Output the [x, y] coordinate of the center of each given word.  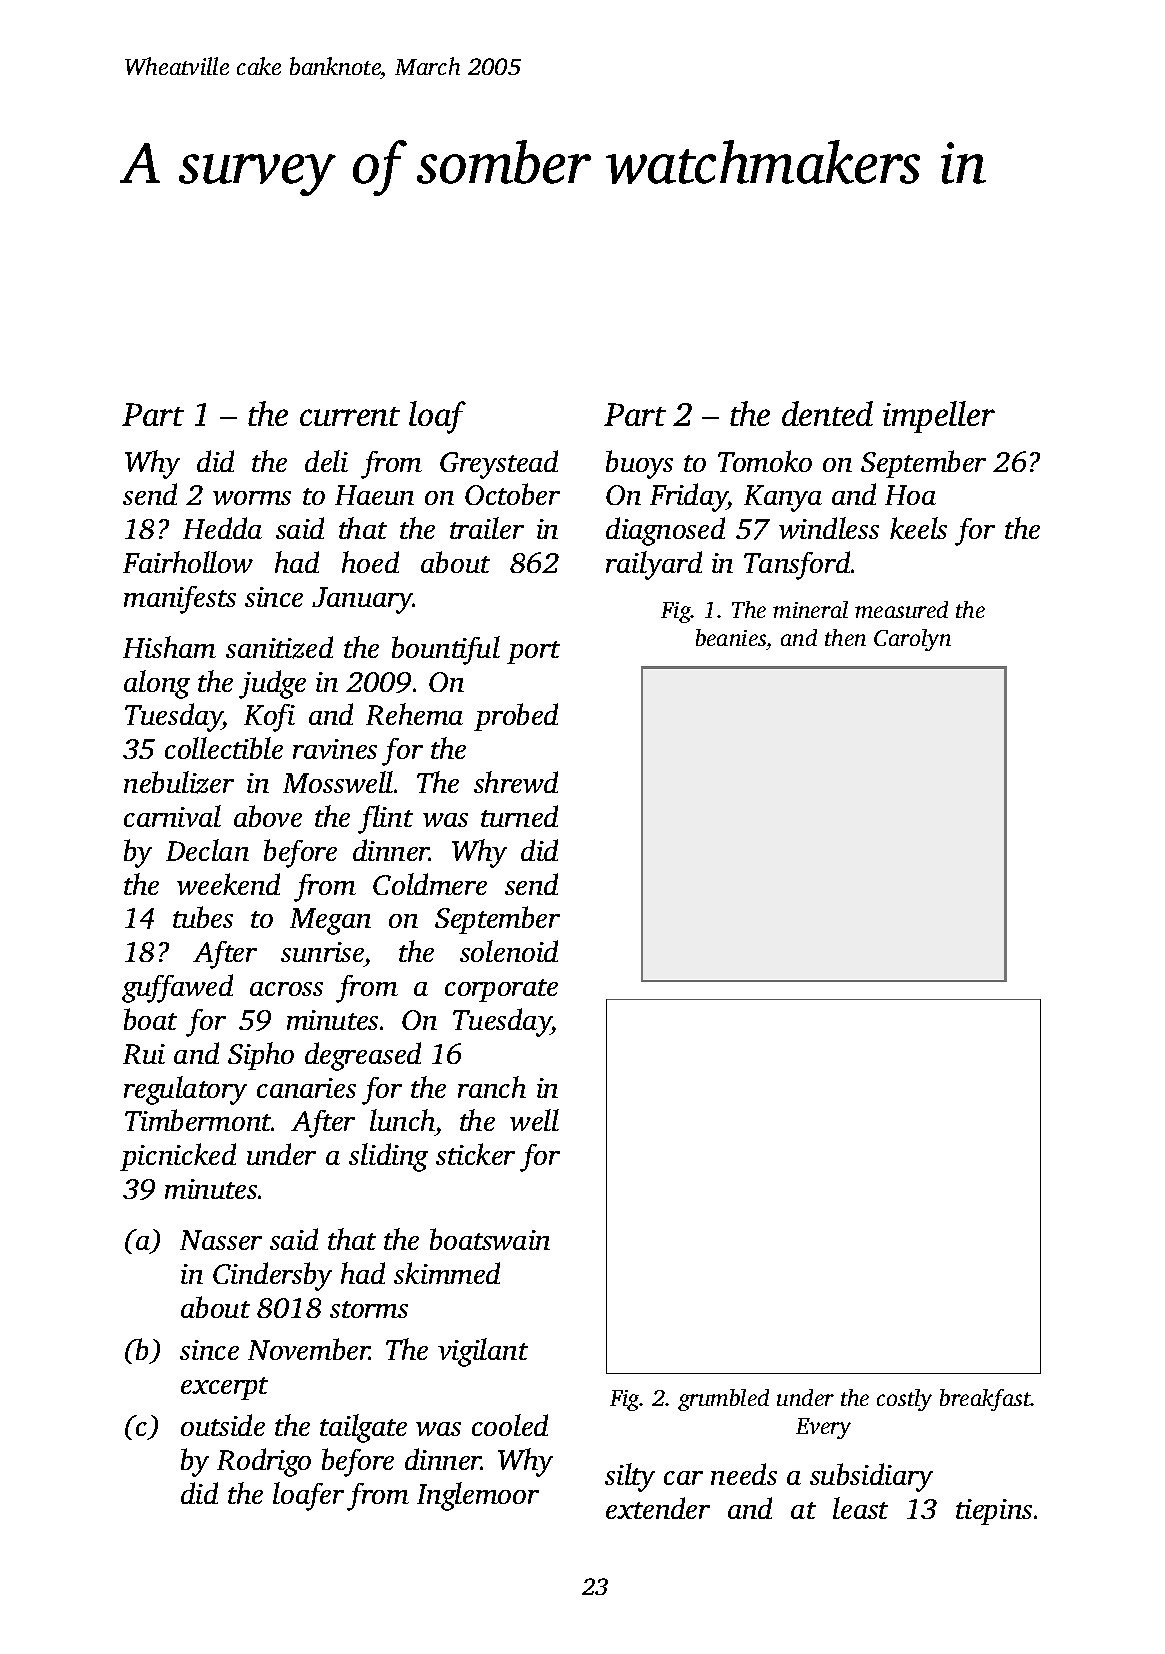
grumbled [723, 1400]
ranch [492, 1087]
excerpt [224, 1388]
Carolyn [912, 640]
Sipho [261, 1056]
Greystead [499, 464]
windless [829, 528]
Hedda [222, 528]
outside [223, 1425]
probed [516, 717]
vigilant [483, 1352]
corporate [501, 990]
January [362, 600]
